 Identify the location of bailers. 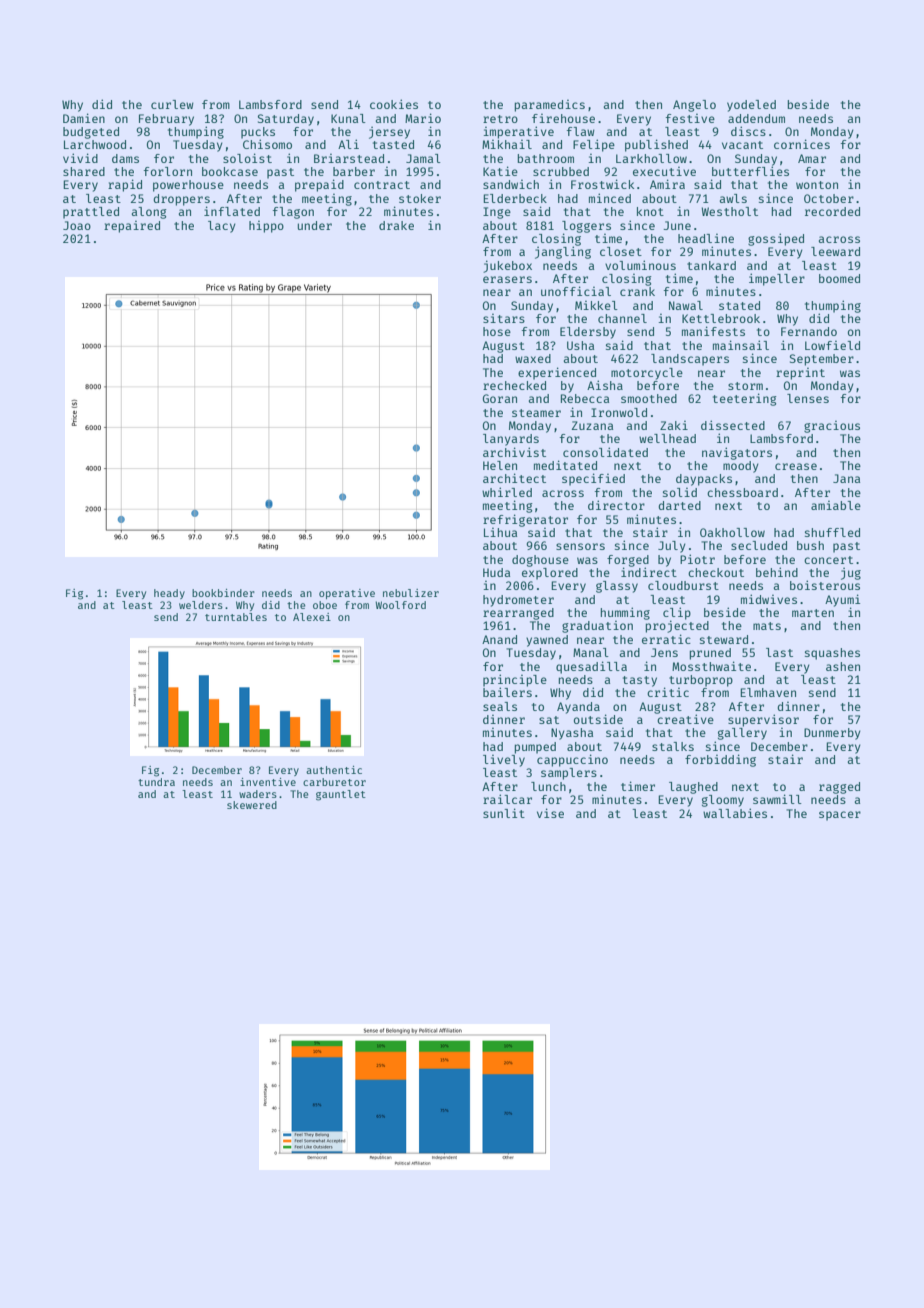
(507, 692).
